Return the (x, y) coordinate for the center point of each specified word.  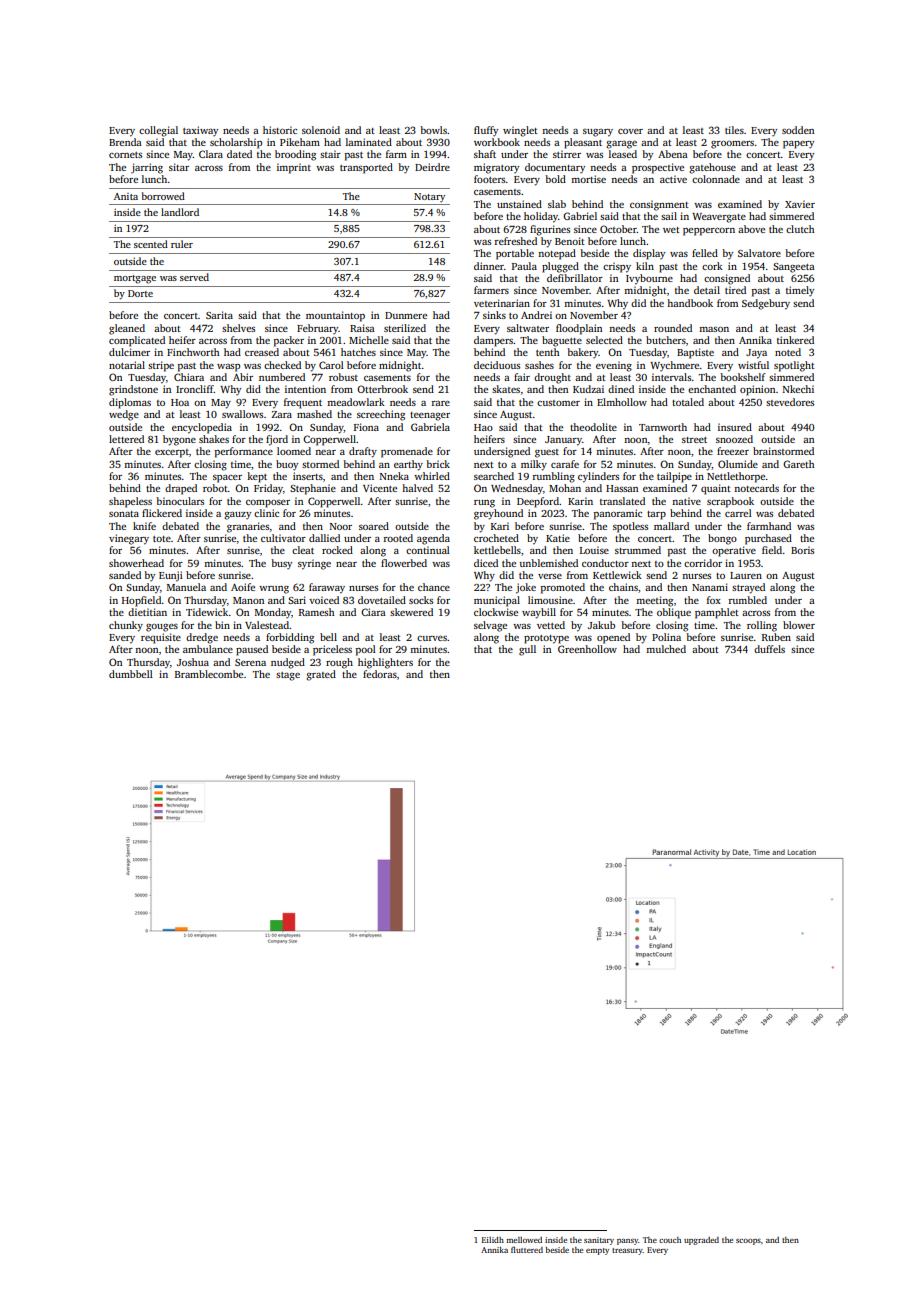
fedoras (380, 674)
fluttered (527, 1249)
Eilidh (493, 1240)
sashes (539, 365)
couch (670, 1240)
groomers (732, 145)
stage (288, 676)
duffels (769, 649)
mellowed (524, 1240)
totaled (688, 402)
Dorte (140, 293)
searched (494, 476)
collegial (158, 131)
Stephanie (313, 489)
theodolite (593, 427)
